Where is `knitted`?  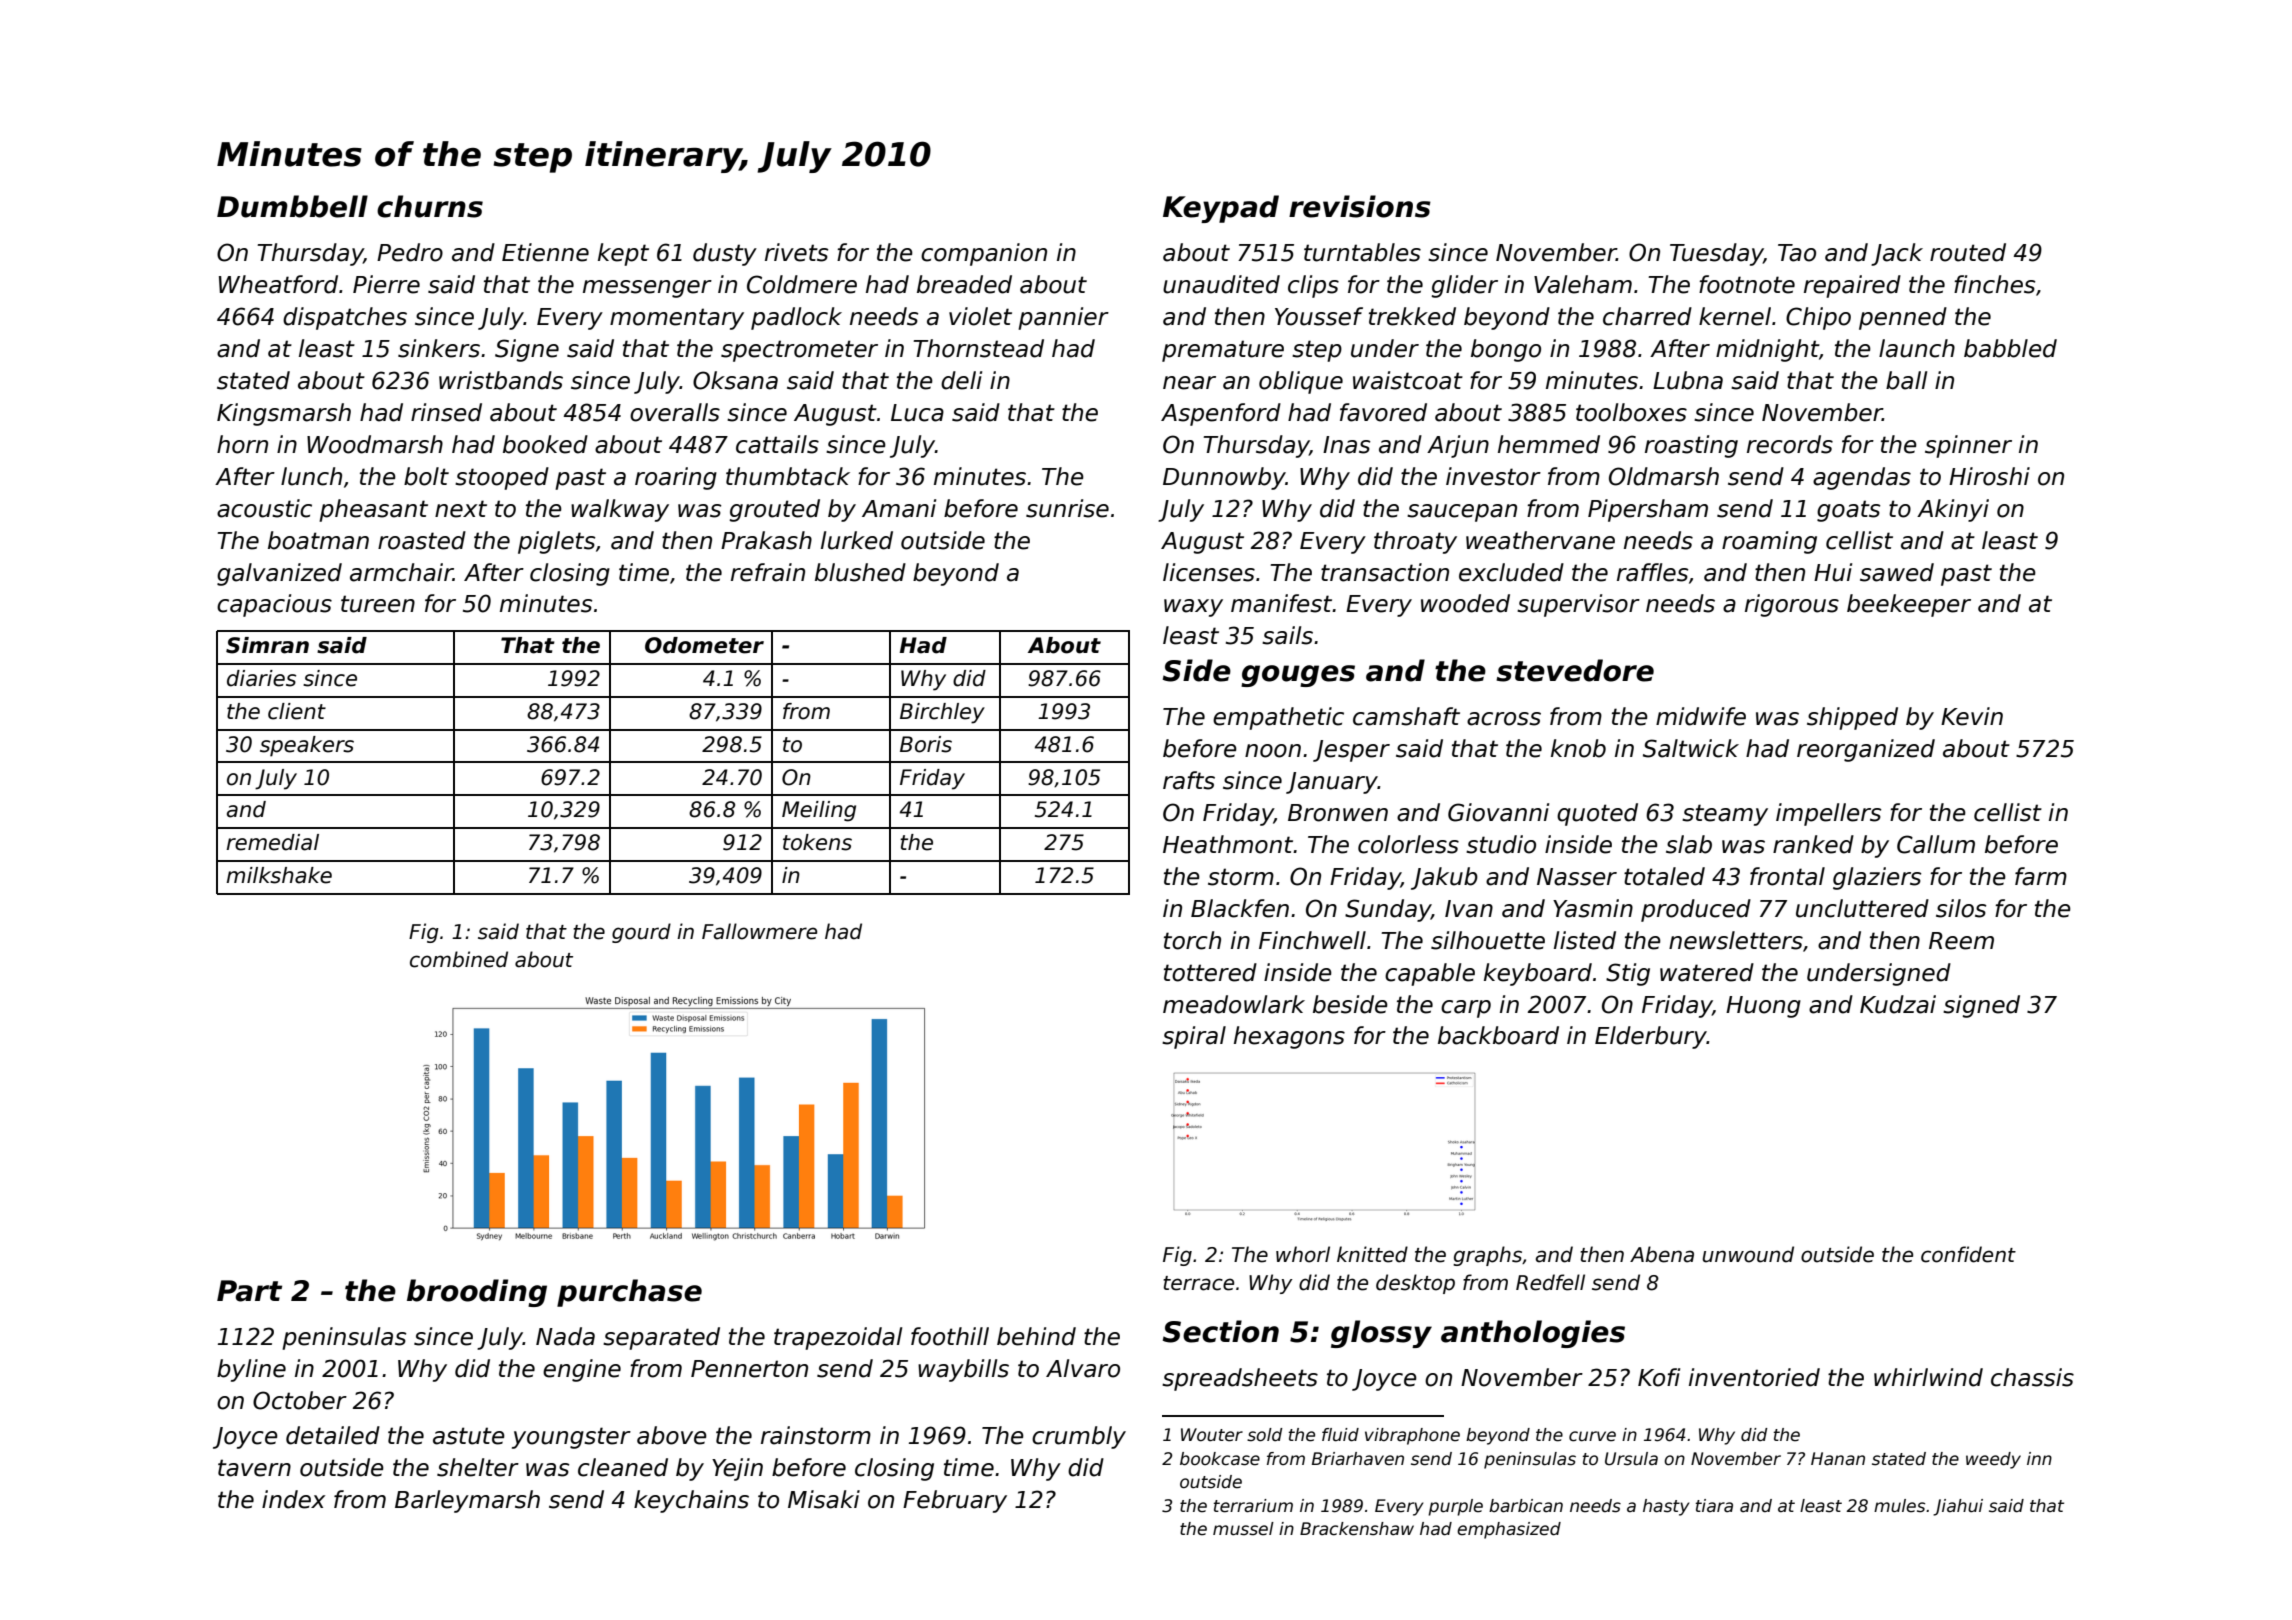
knitted is located at coordinates (1372, 1254).
